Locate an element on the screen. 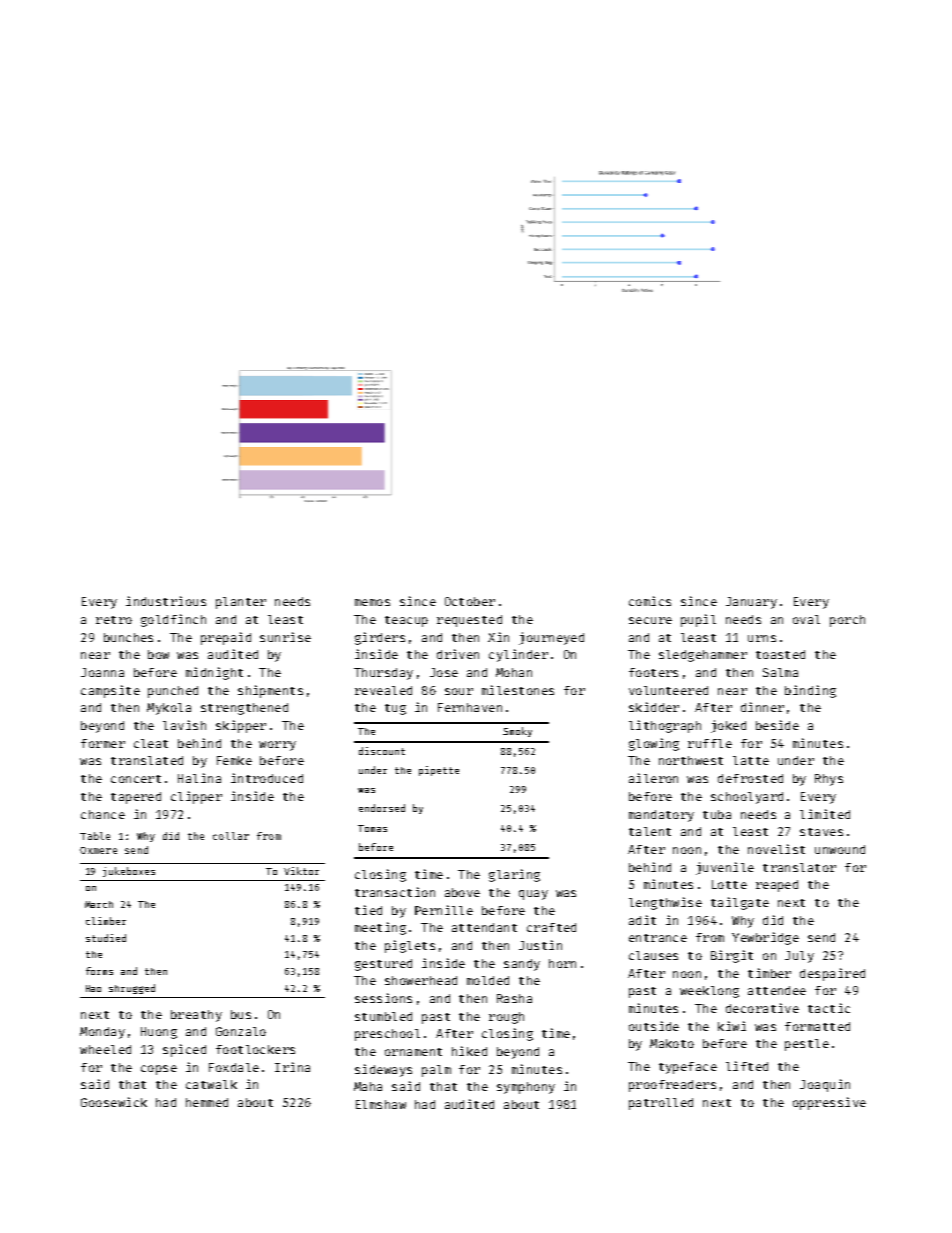 The height and width of the screenshot is (1233, 952). requested is located at coordinates (469, 621).
